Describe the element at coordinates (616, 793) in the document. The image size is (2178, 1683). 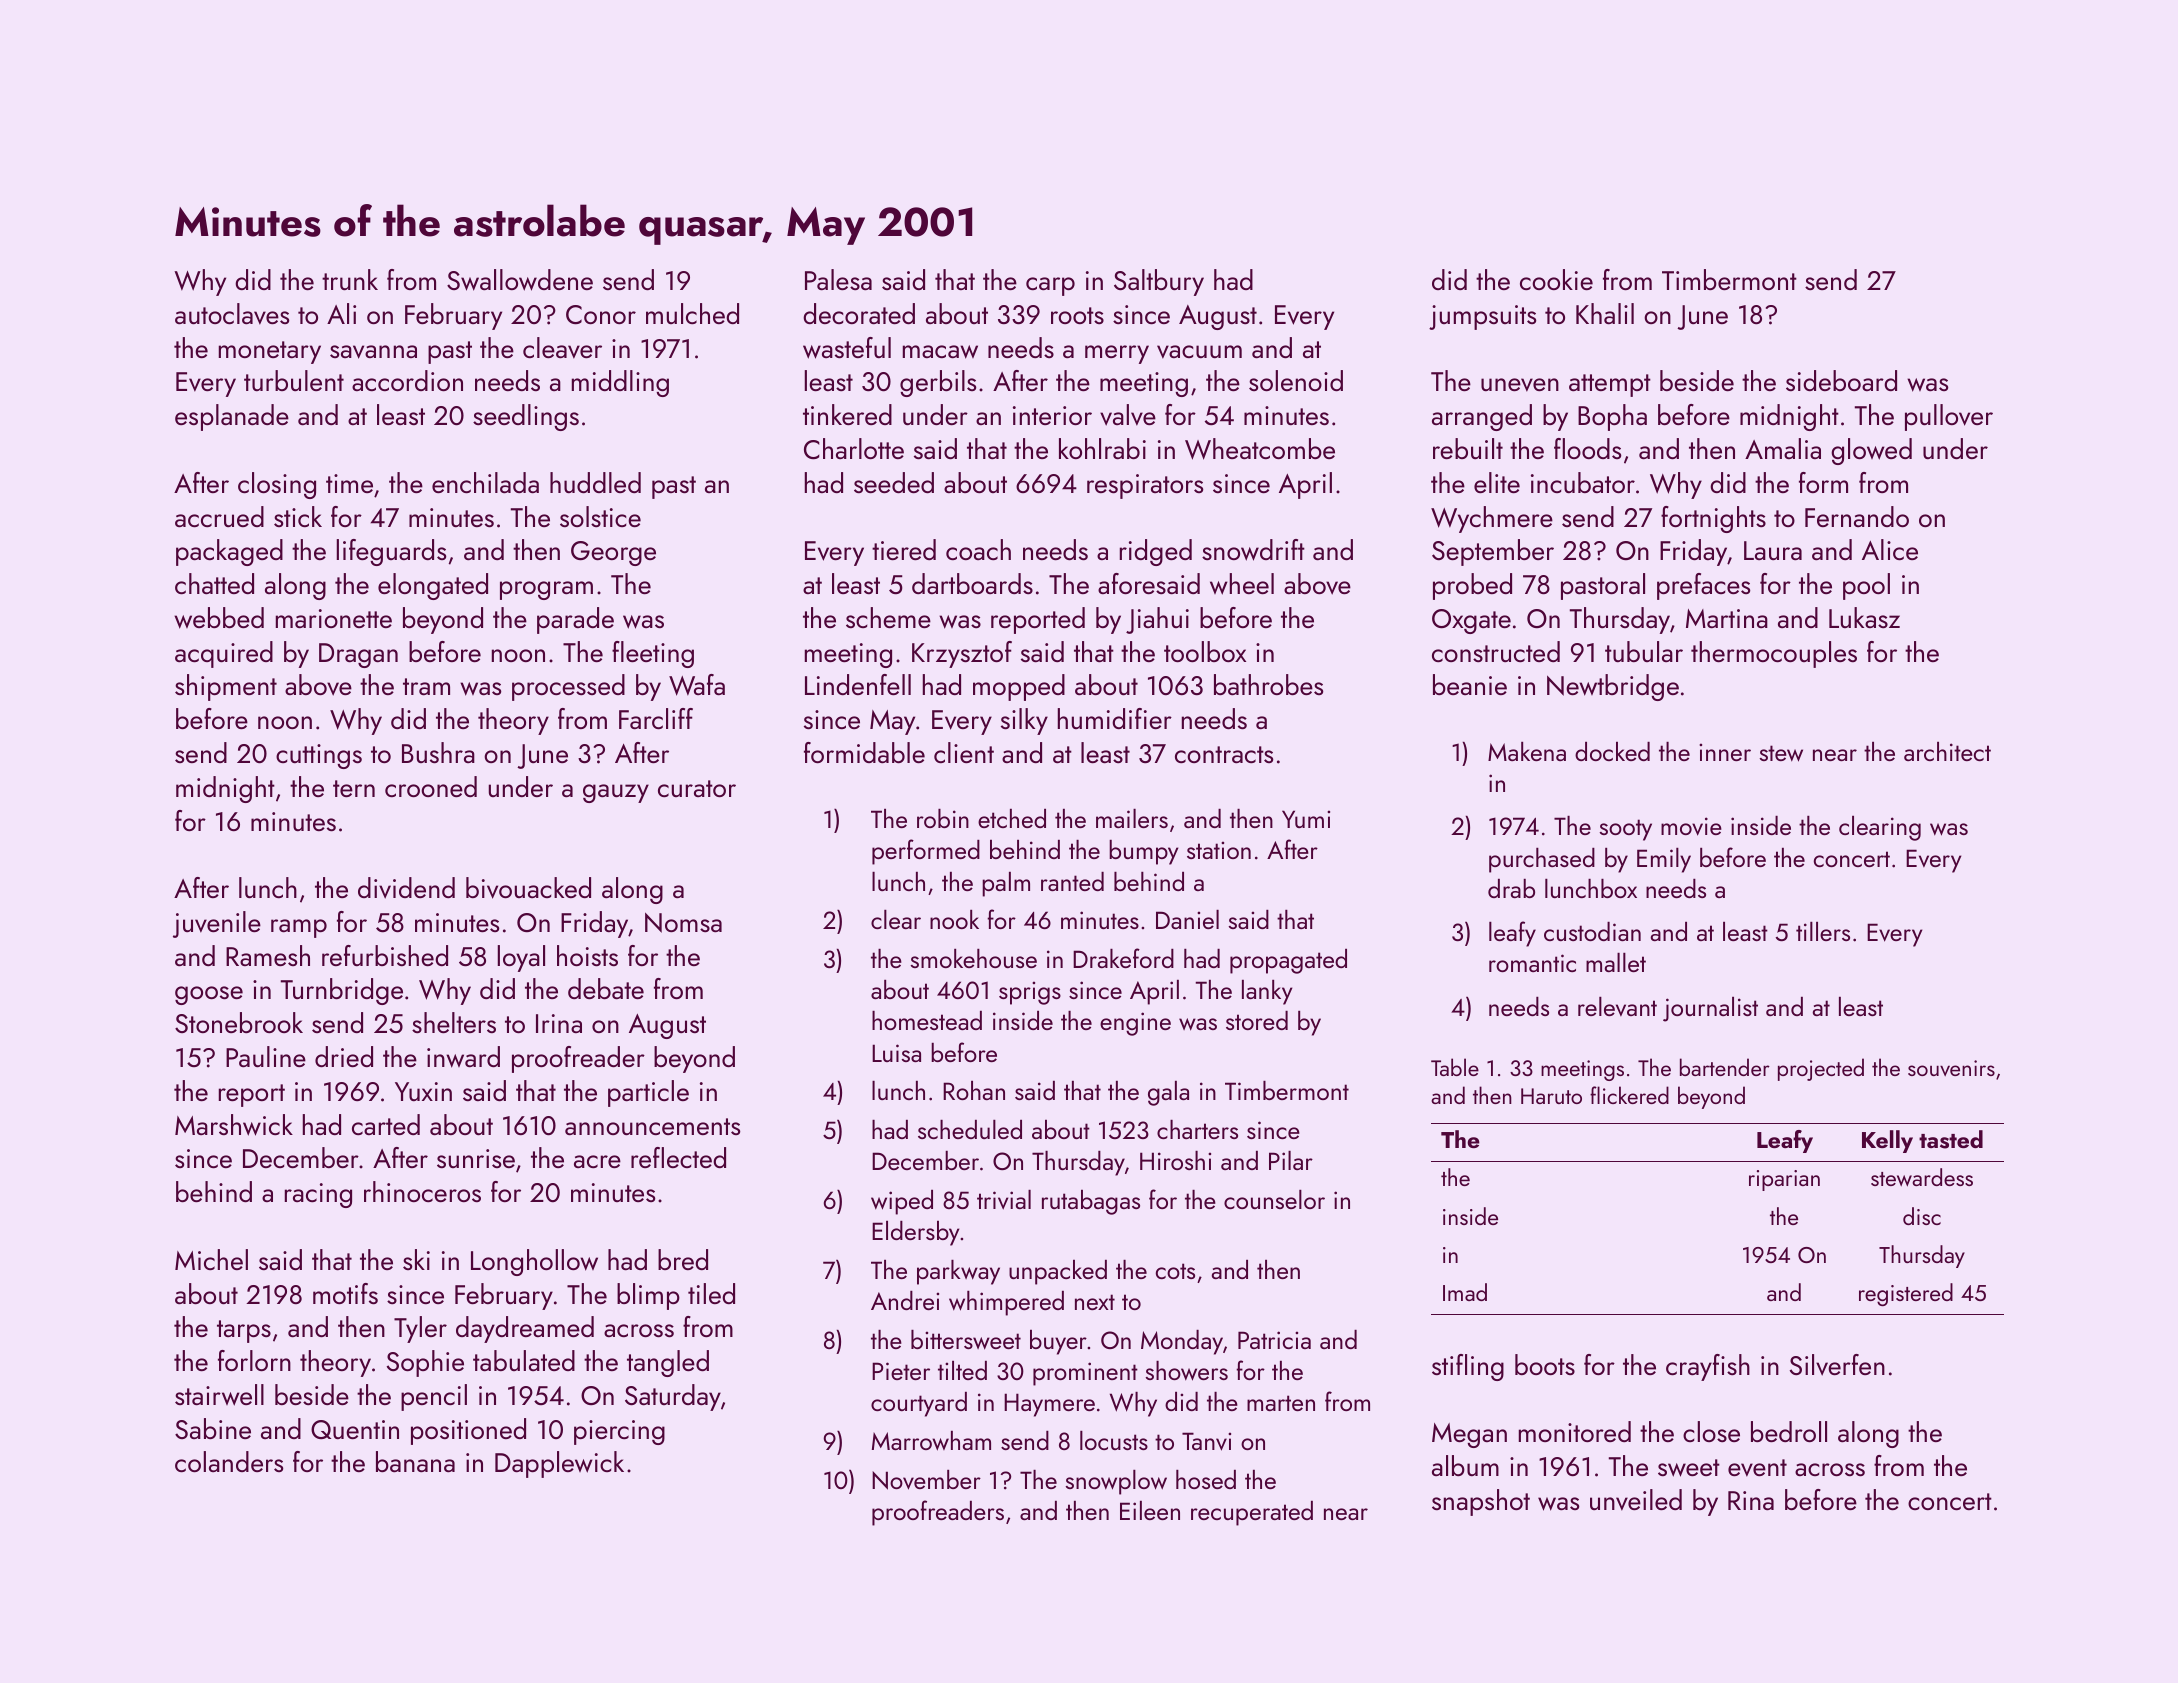
I see `gauzy` at that location.
